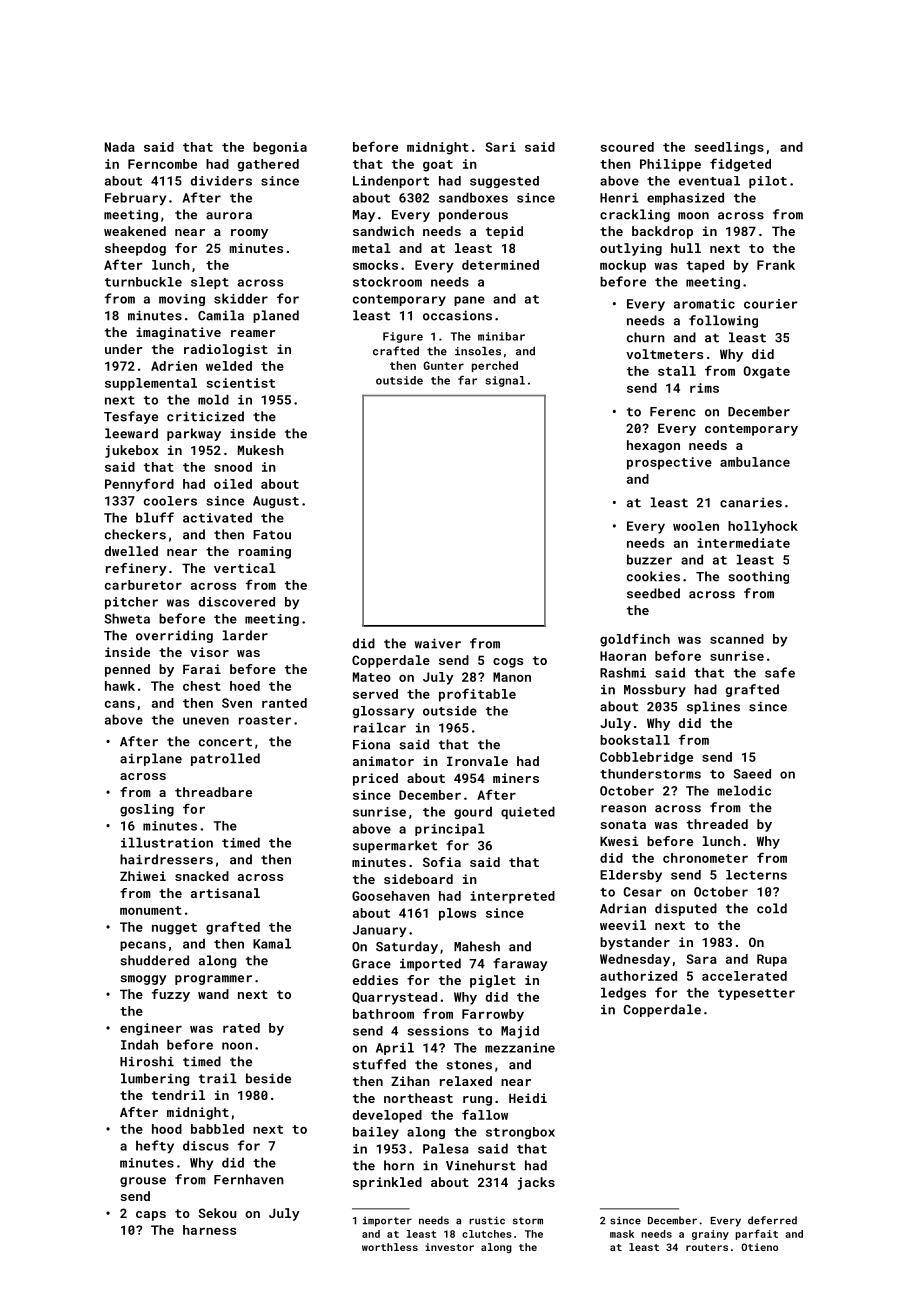  Describe the element at coordinates (744, 790) in the document. I see `melodic` at that location.
